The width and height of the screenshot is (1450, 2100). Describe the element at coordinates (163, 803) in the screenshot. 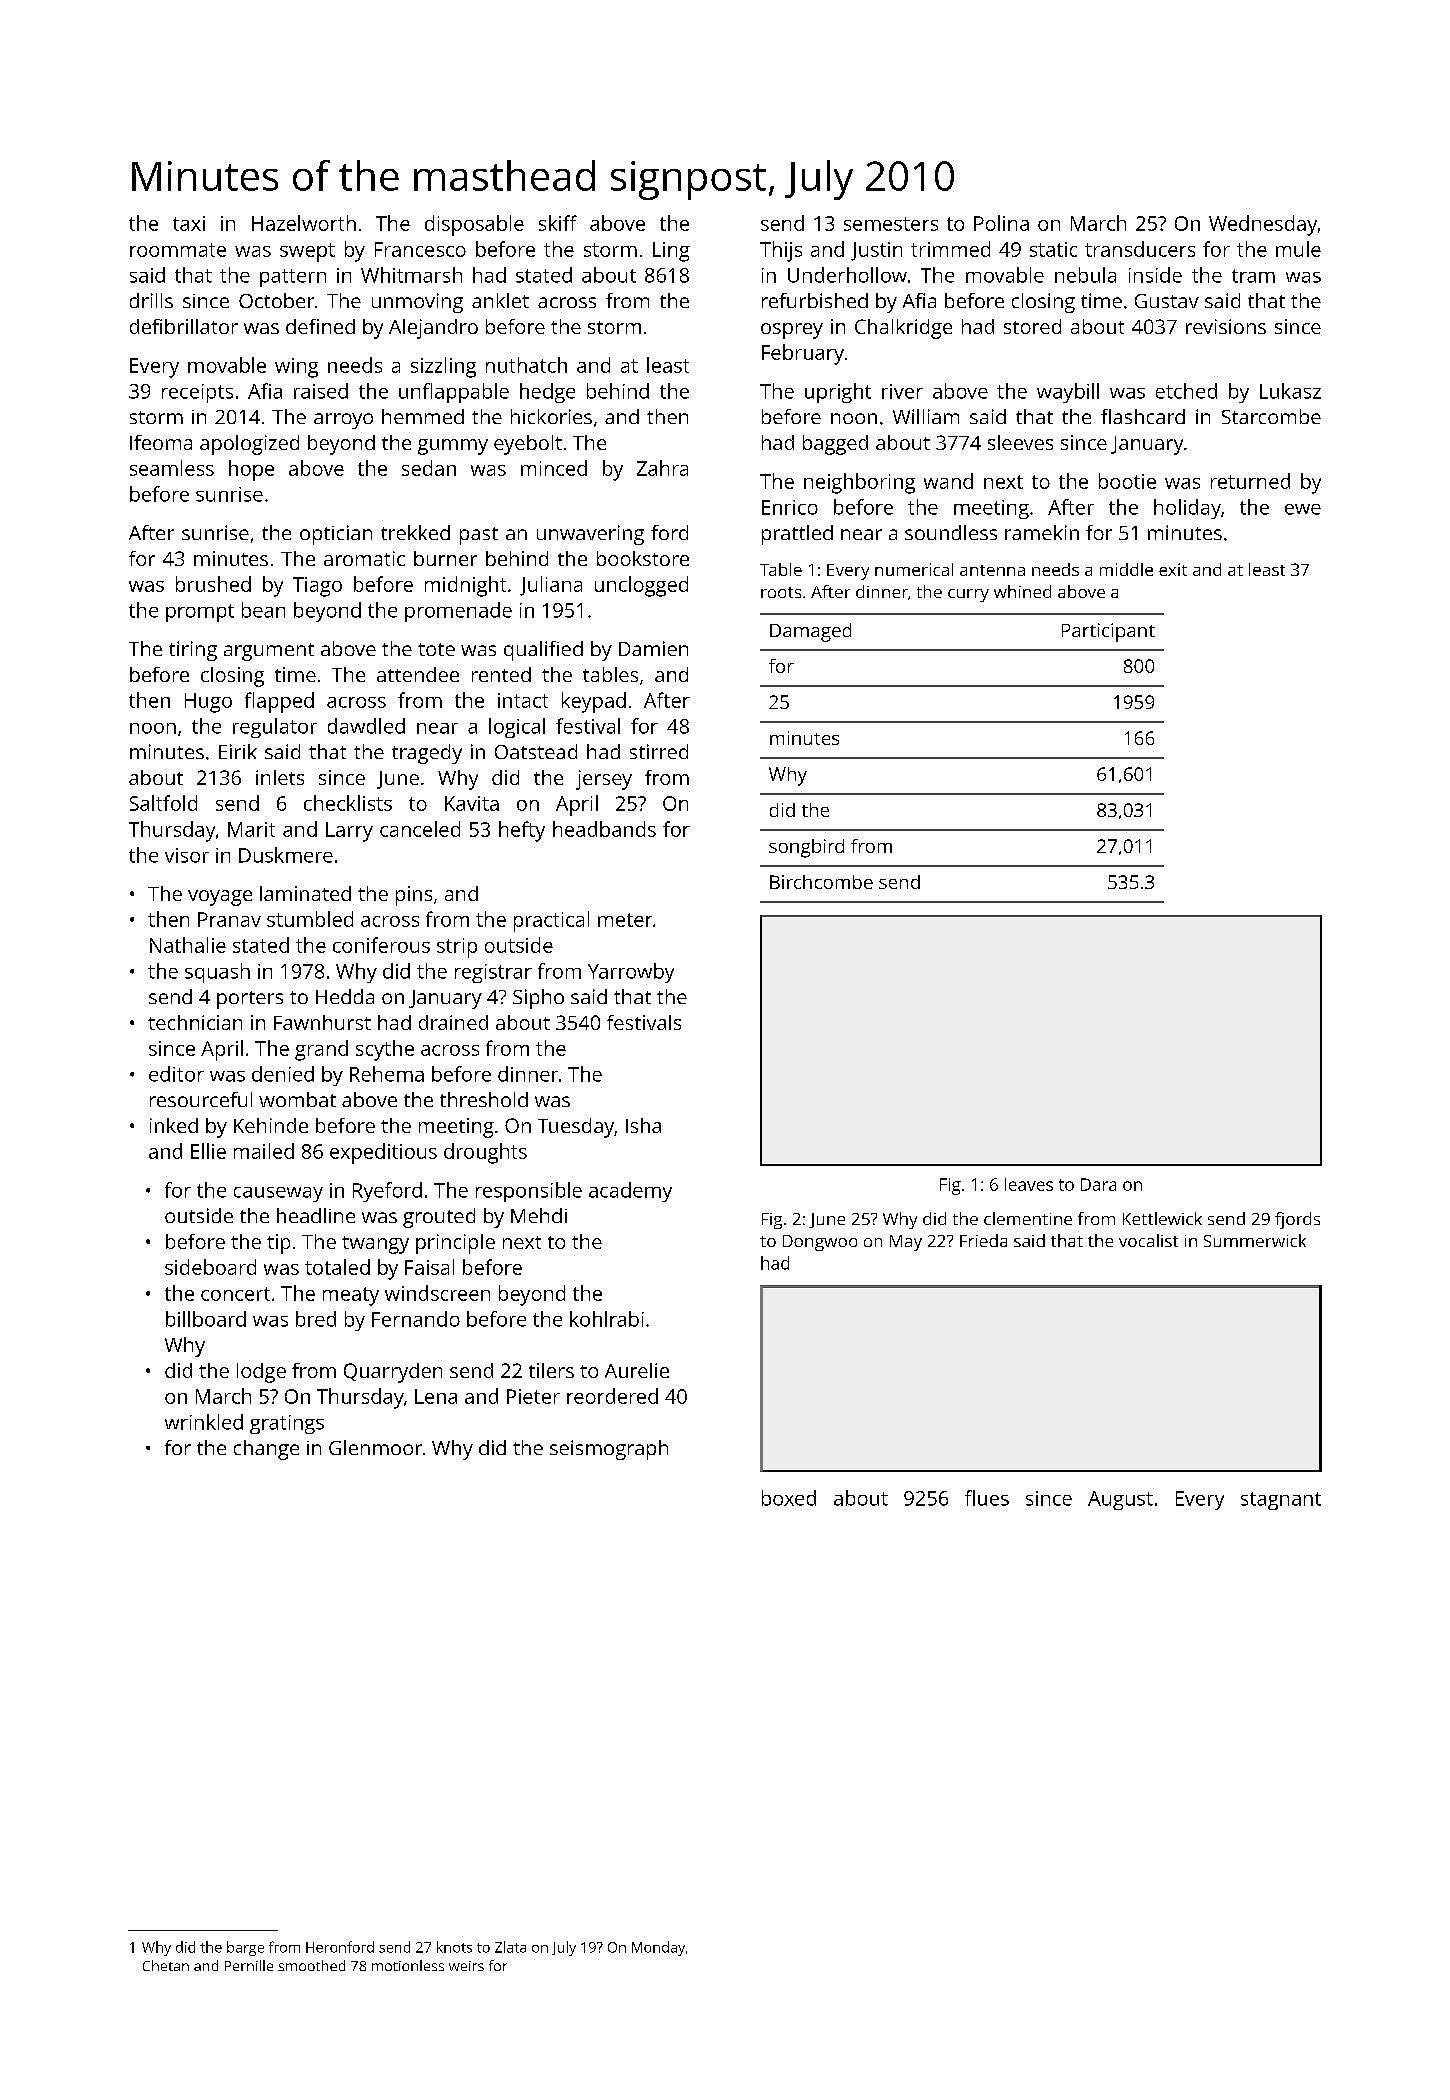

I see `Saltfold` at that location.
